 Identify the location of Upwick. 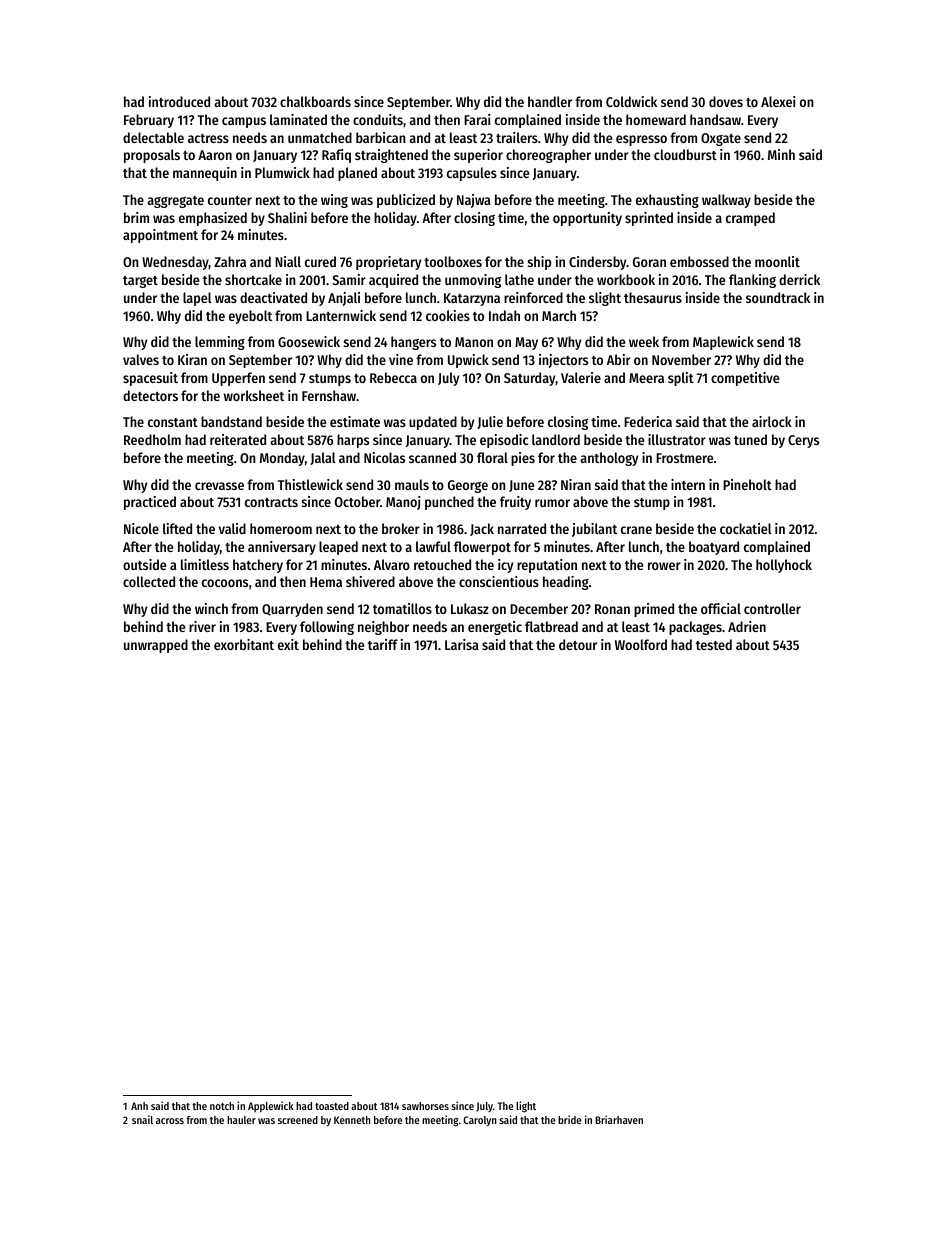
(468, 361).
